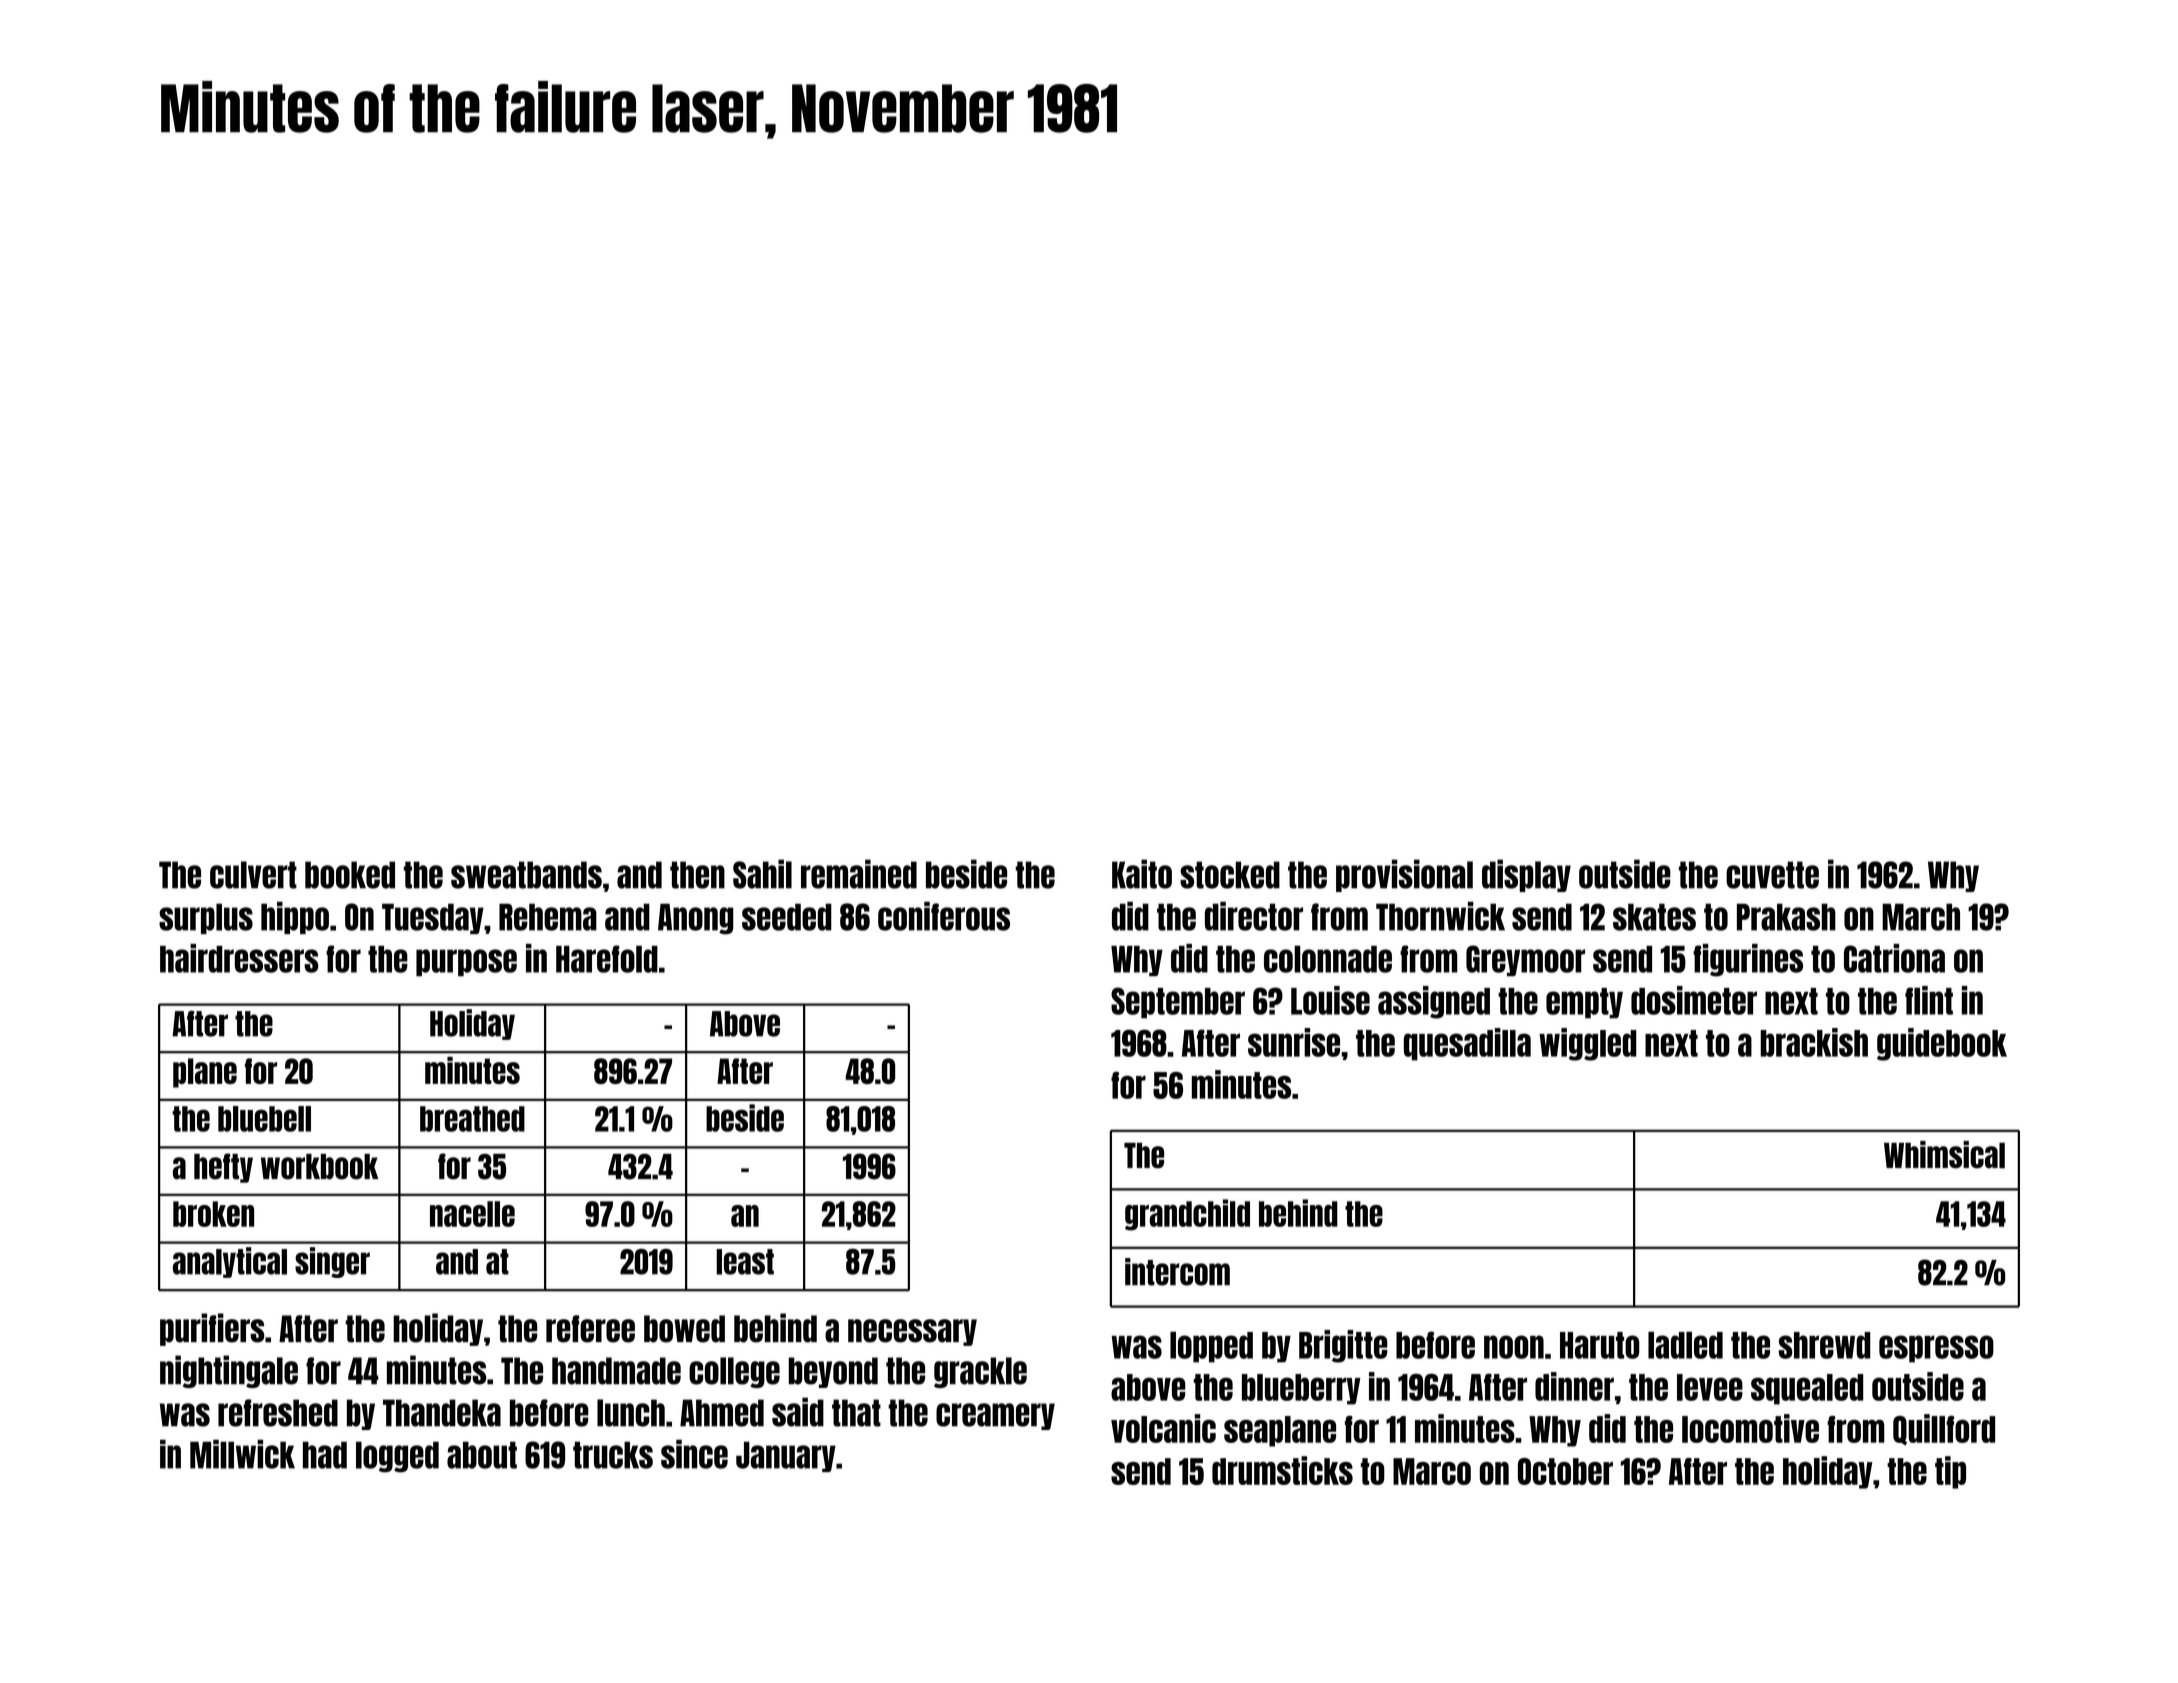  What do you see at coordinates (1654, 917) in the screenshot?
I see `skates` at bounding box center [1654, 917].
